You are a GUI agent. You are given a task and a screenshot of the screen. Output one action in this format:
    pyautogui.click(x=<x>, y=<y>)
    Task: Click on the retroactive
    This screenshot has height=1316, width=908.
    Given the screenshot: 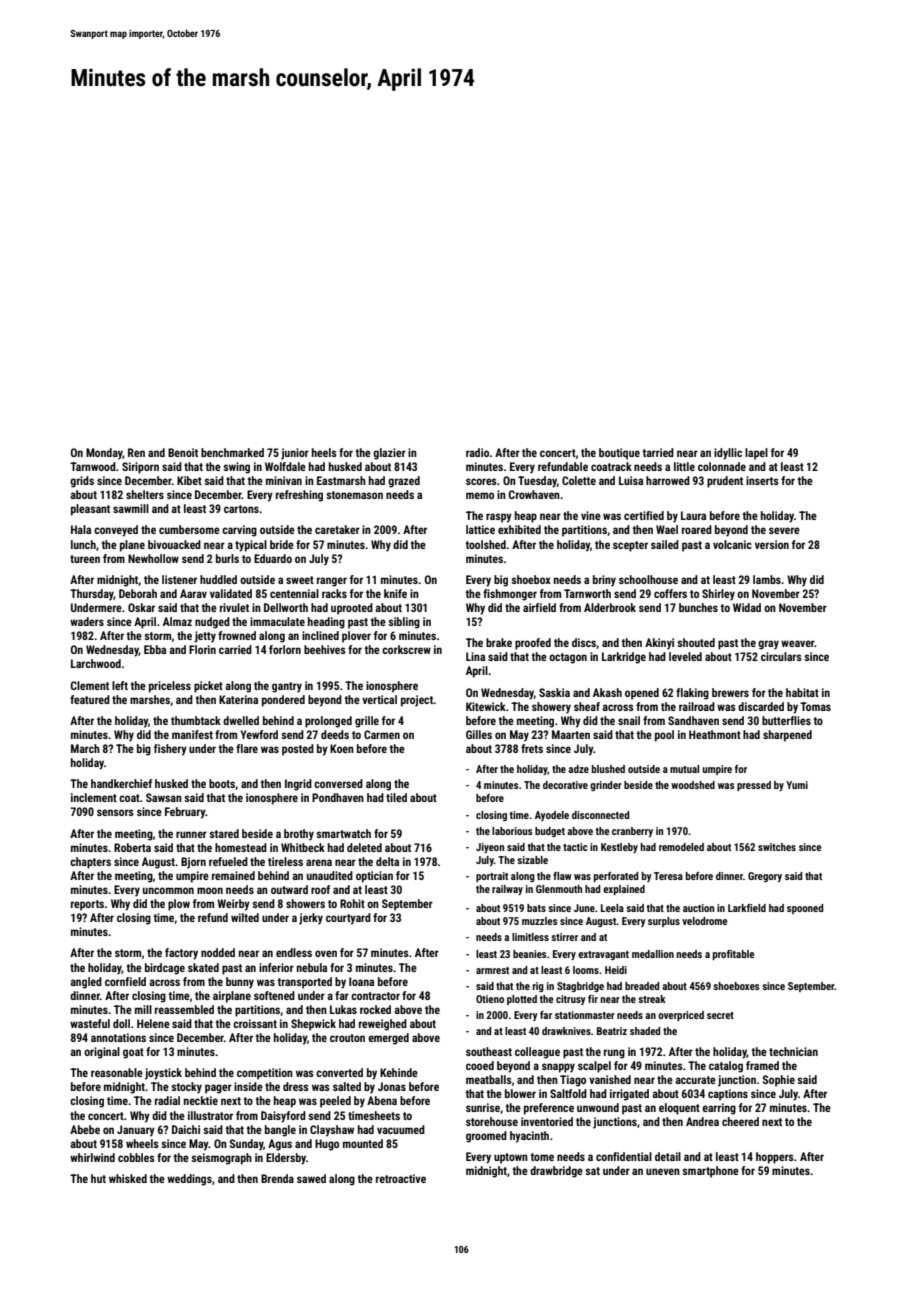 What is the action you would take?
    pyautogui.click(x=401, y=1178)
